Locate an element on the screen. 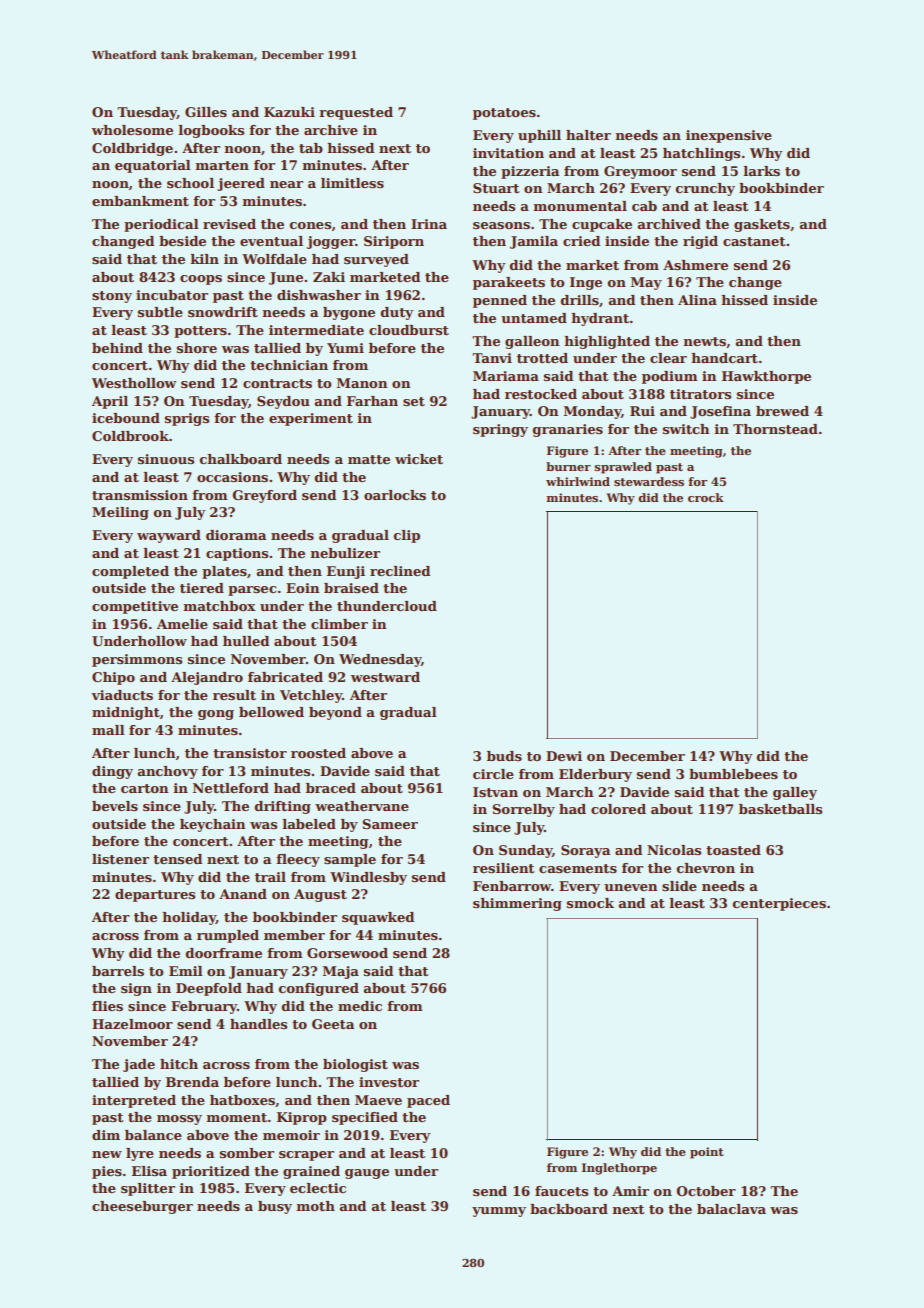 The image size is (924, 1308). handles is located at coordinates (258, 1024).
